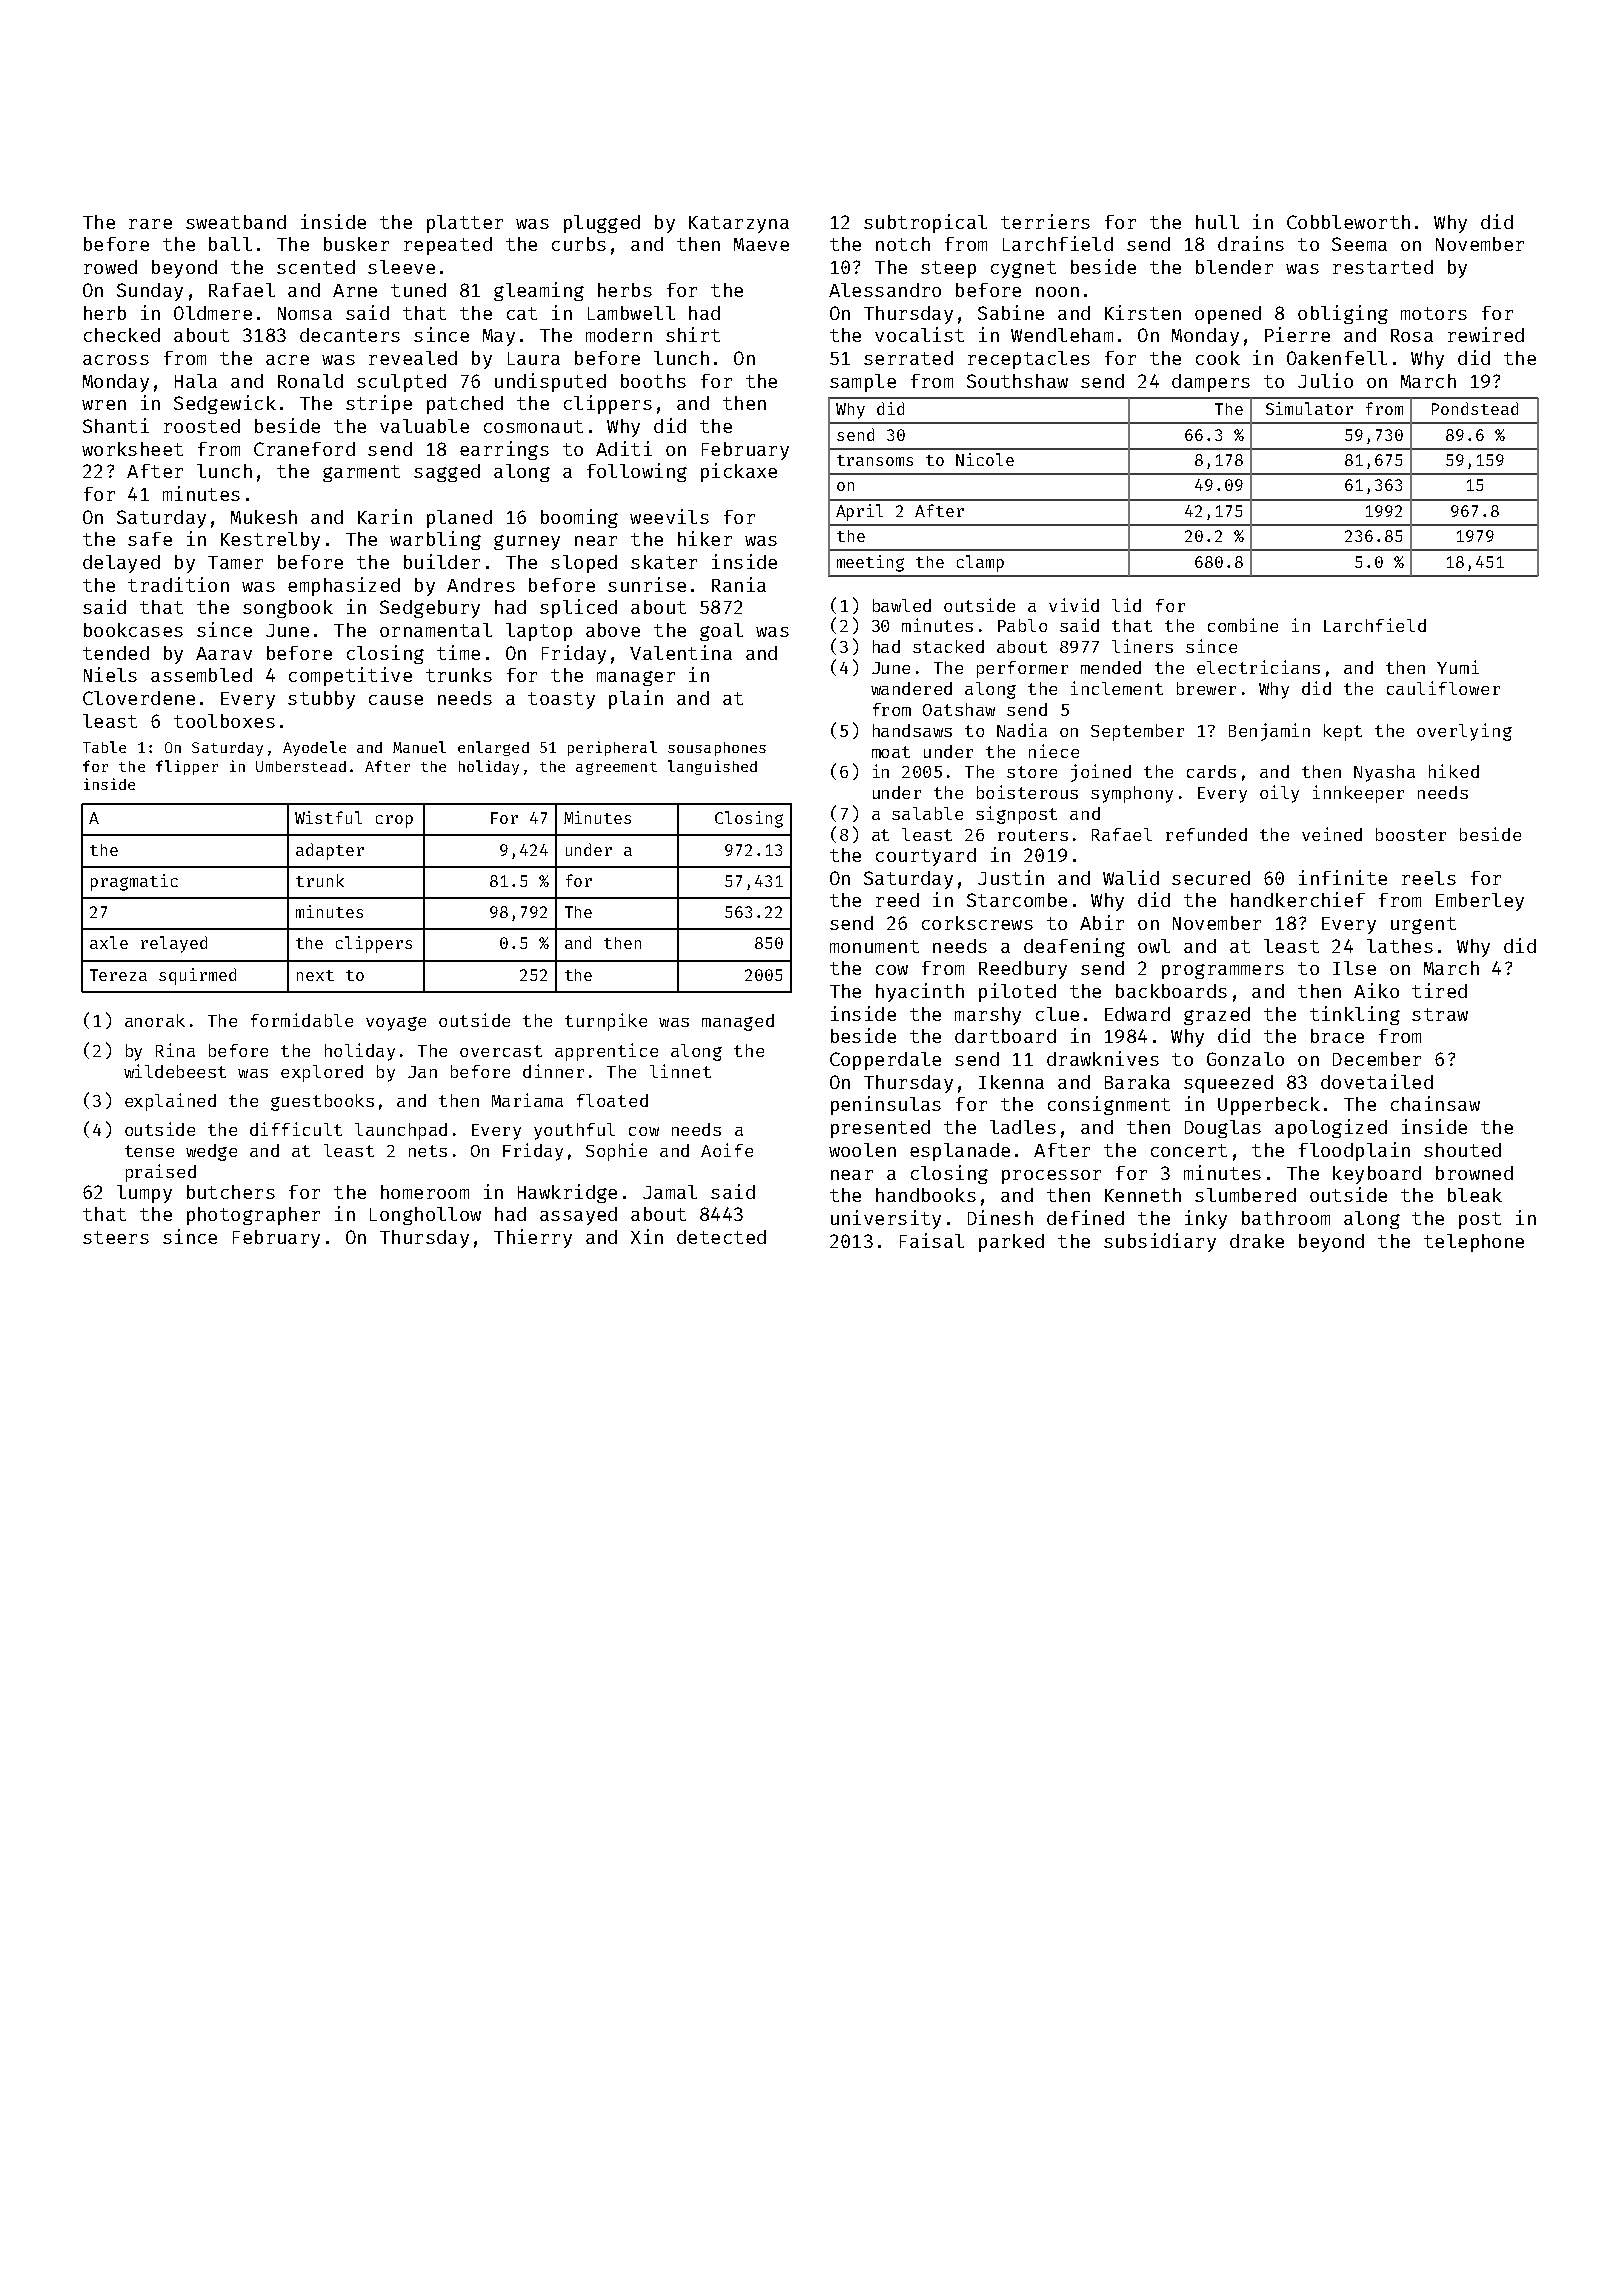 The width and height of the screenshot is (1620, 2292). Describe the element at coordinates (1309, 408) in the screenshot. I see `Simulator` at that location.
